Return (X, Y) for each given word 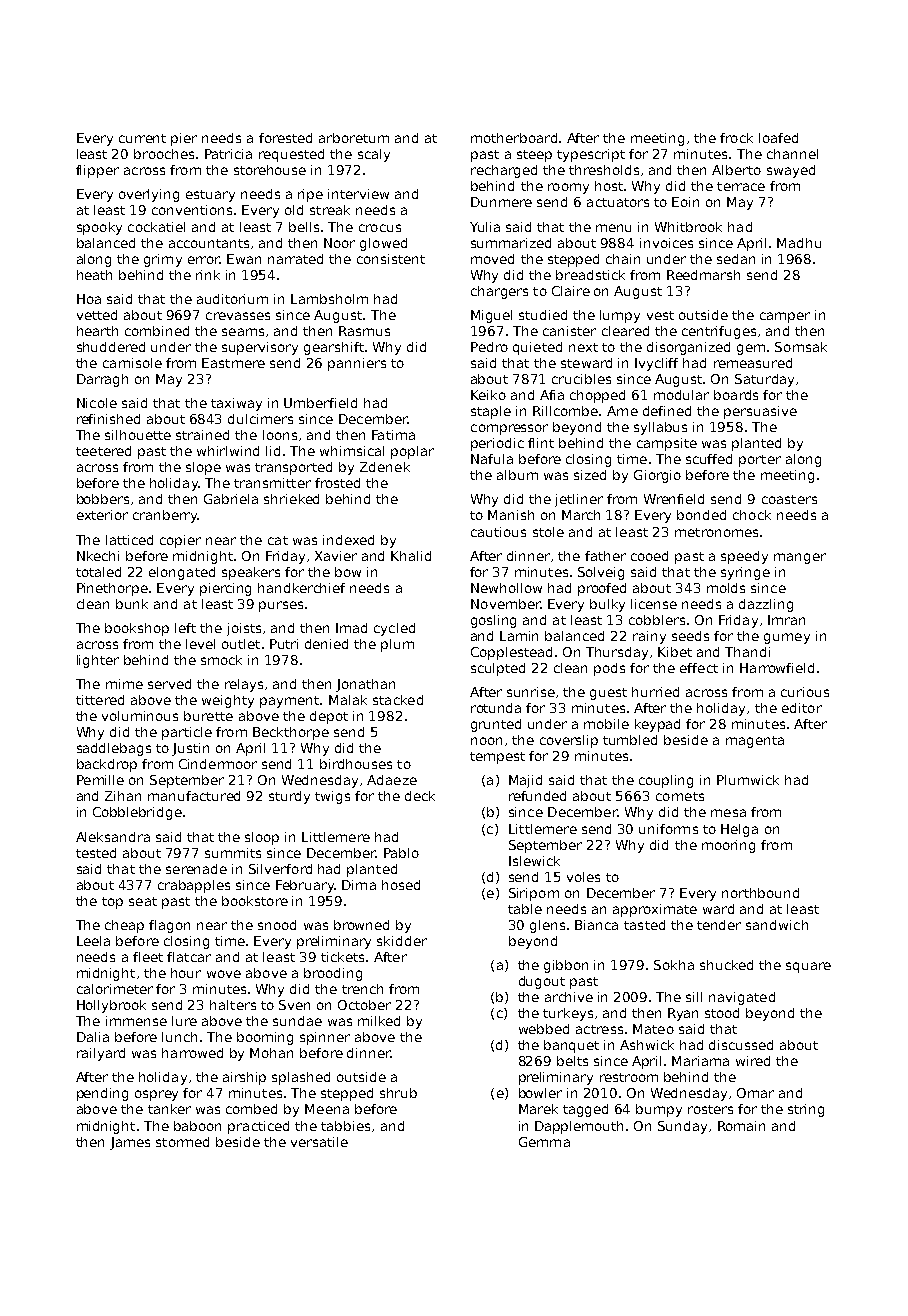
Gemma (544, 1142)
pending (102, 1094)
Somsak (801, 347)
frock (736, 138)
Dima (359, 885)
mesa (728, 813)
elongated (182, 573)
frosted (337, 483)
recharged (504, 171)
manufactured (194, 796)
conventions (192, 210)
